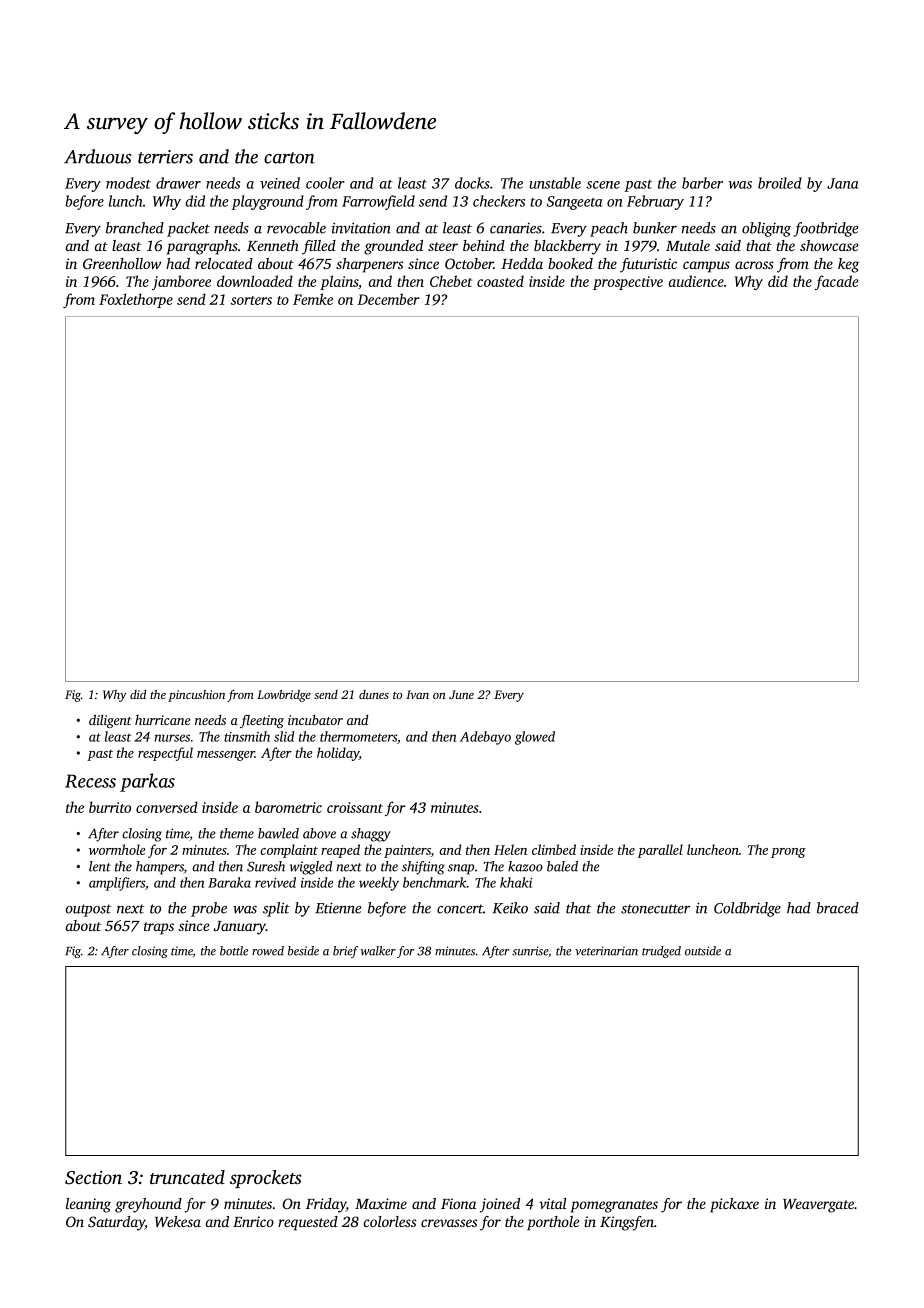  I want to click on Foxlethorpe, so click(136, 300).
